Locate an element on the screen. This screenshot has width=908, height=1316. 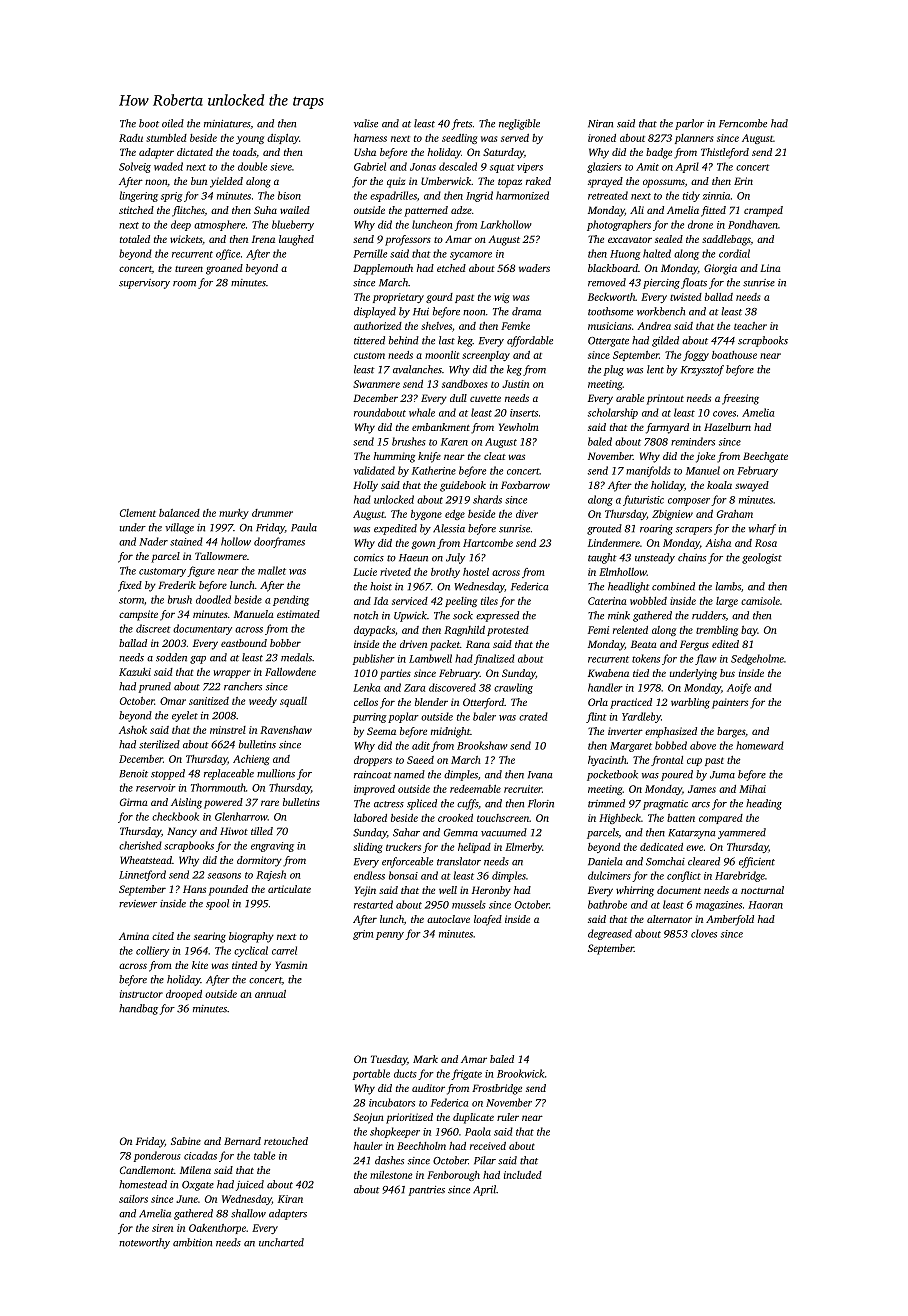
Pernille is located at coordinates (370, 253).
